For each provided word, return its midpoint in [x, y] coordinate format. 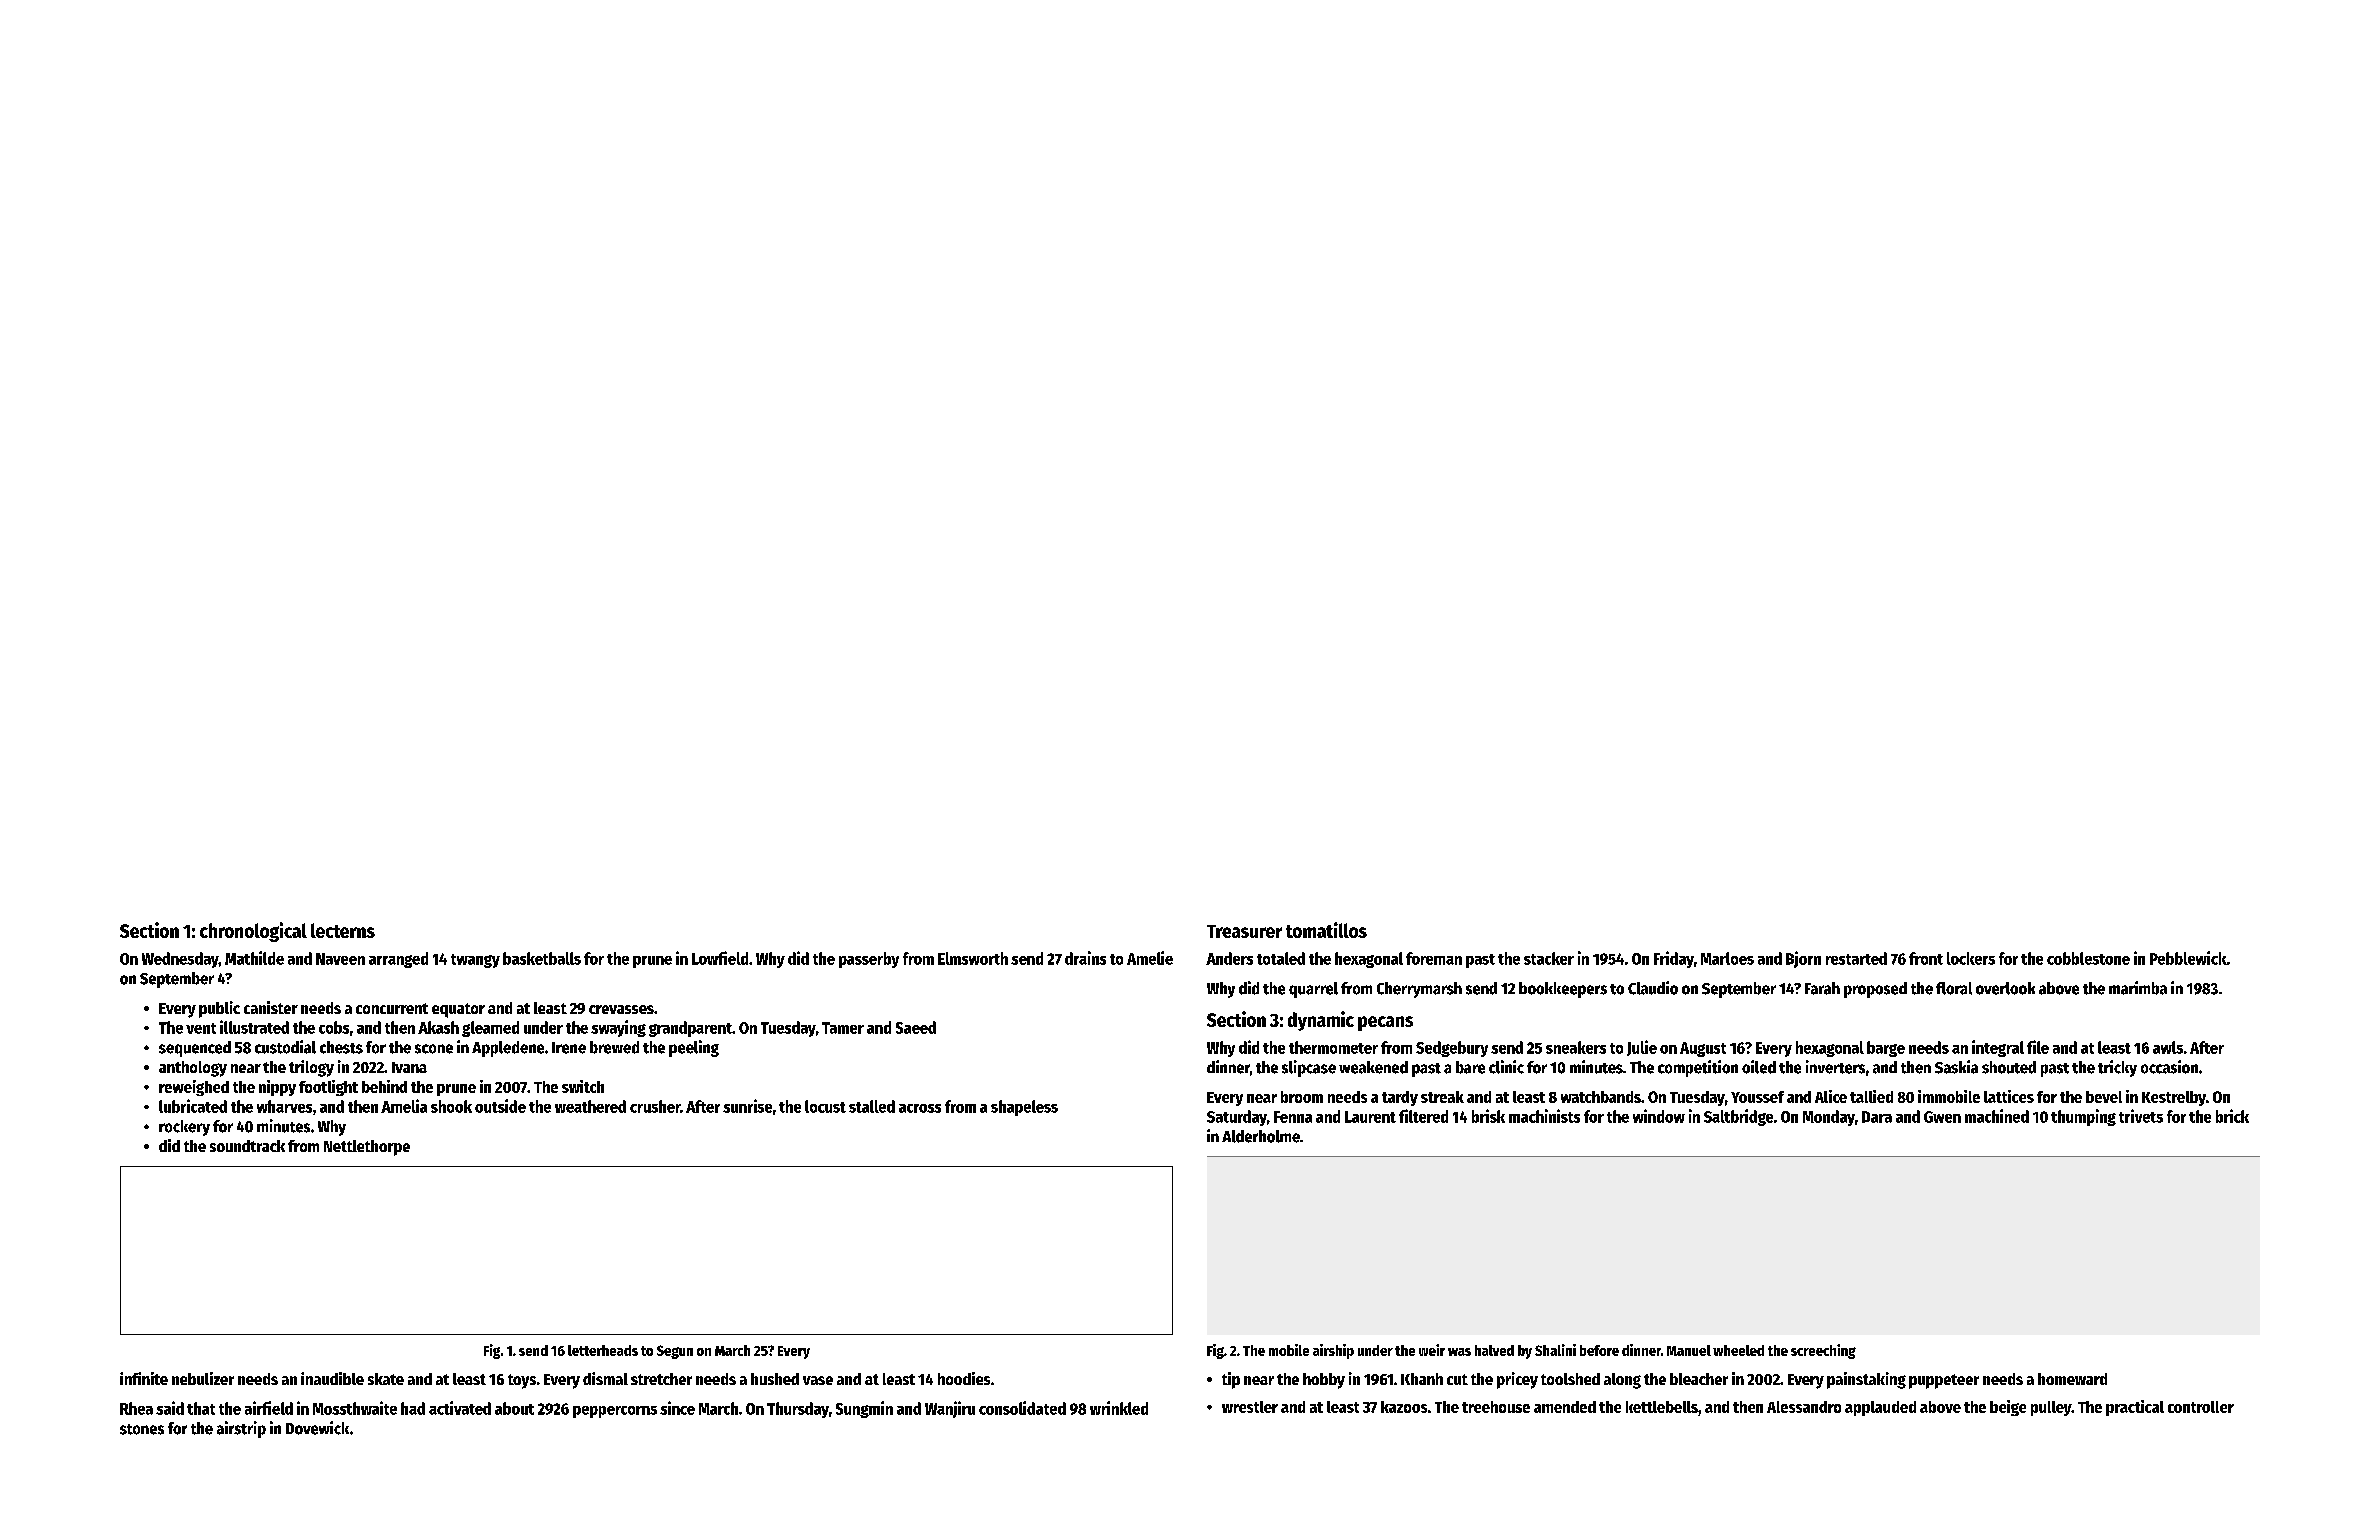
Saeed [916, 1027]
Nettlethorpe [367, 1148]
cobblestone [2088, 958]
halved [1494, 1350]
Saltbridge [1738, 1117]
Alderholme [1261, 1136]
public [219, 1009]
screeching [1823, 1351]
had [413, 1408]
